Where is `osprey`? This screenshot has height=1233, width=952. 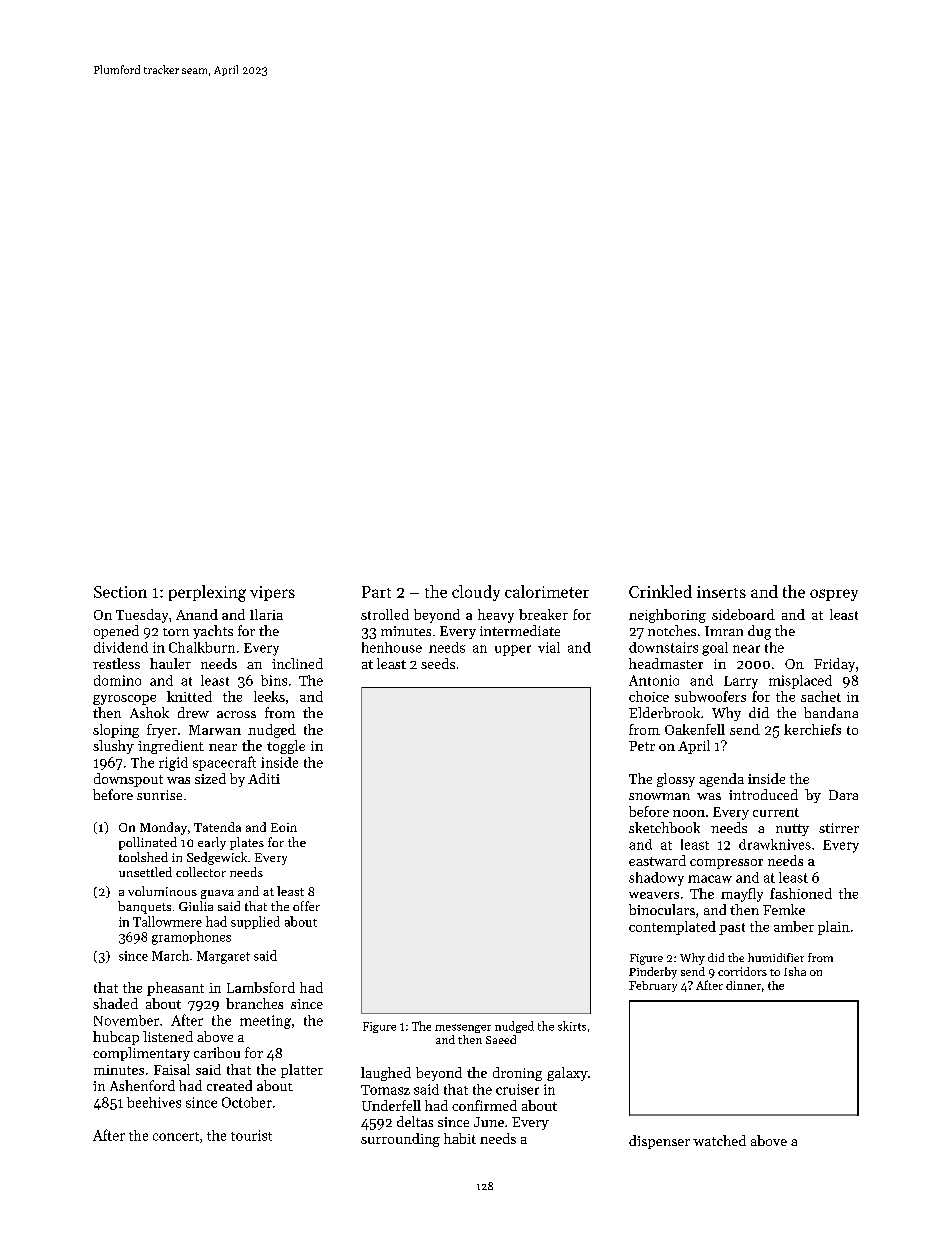
osprey is located at coordinates (834, 595).
